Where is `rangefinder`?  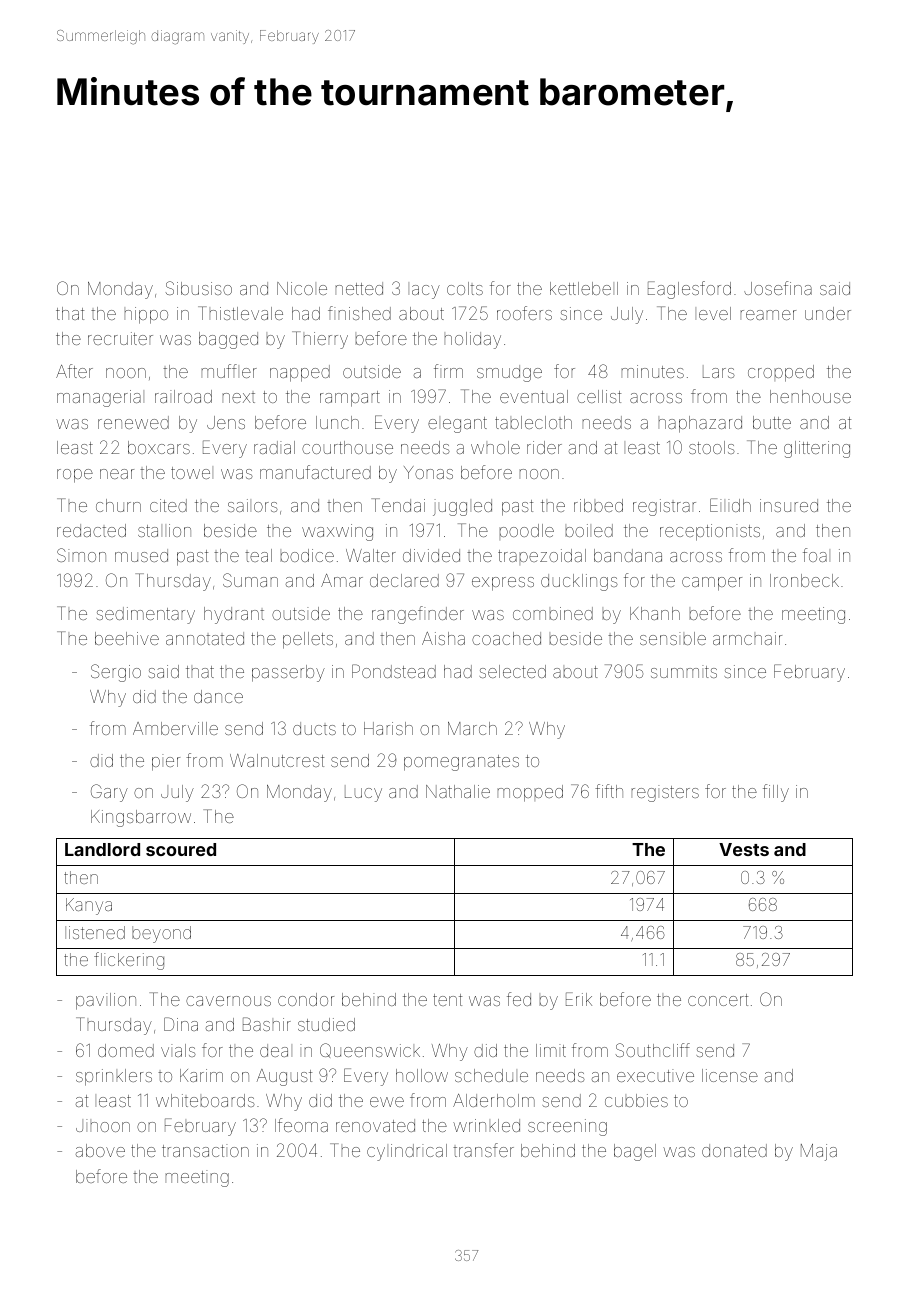 rangefinder is located at coordinates (418, 615).
